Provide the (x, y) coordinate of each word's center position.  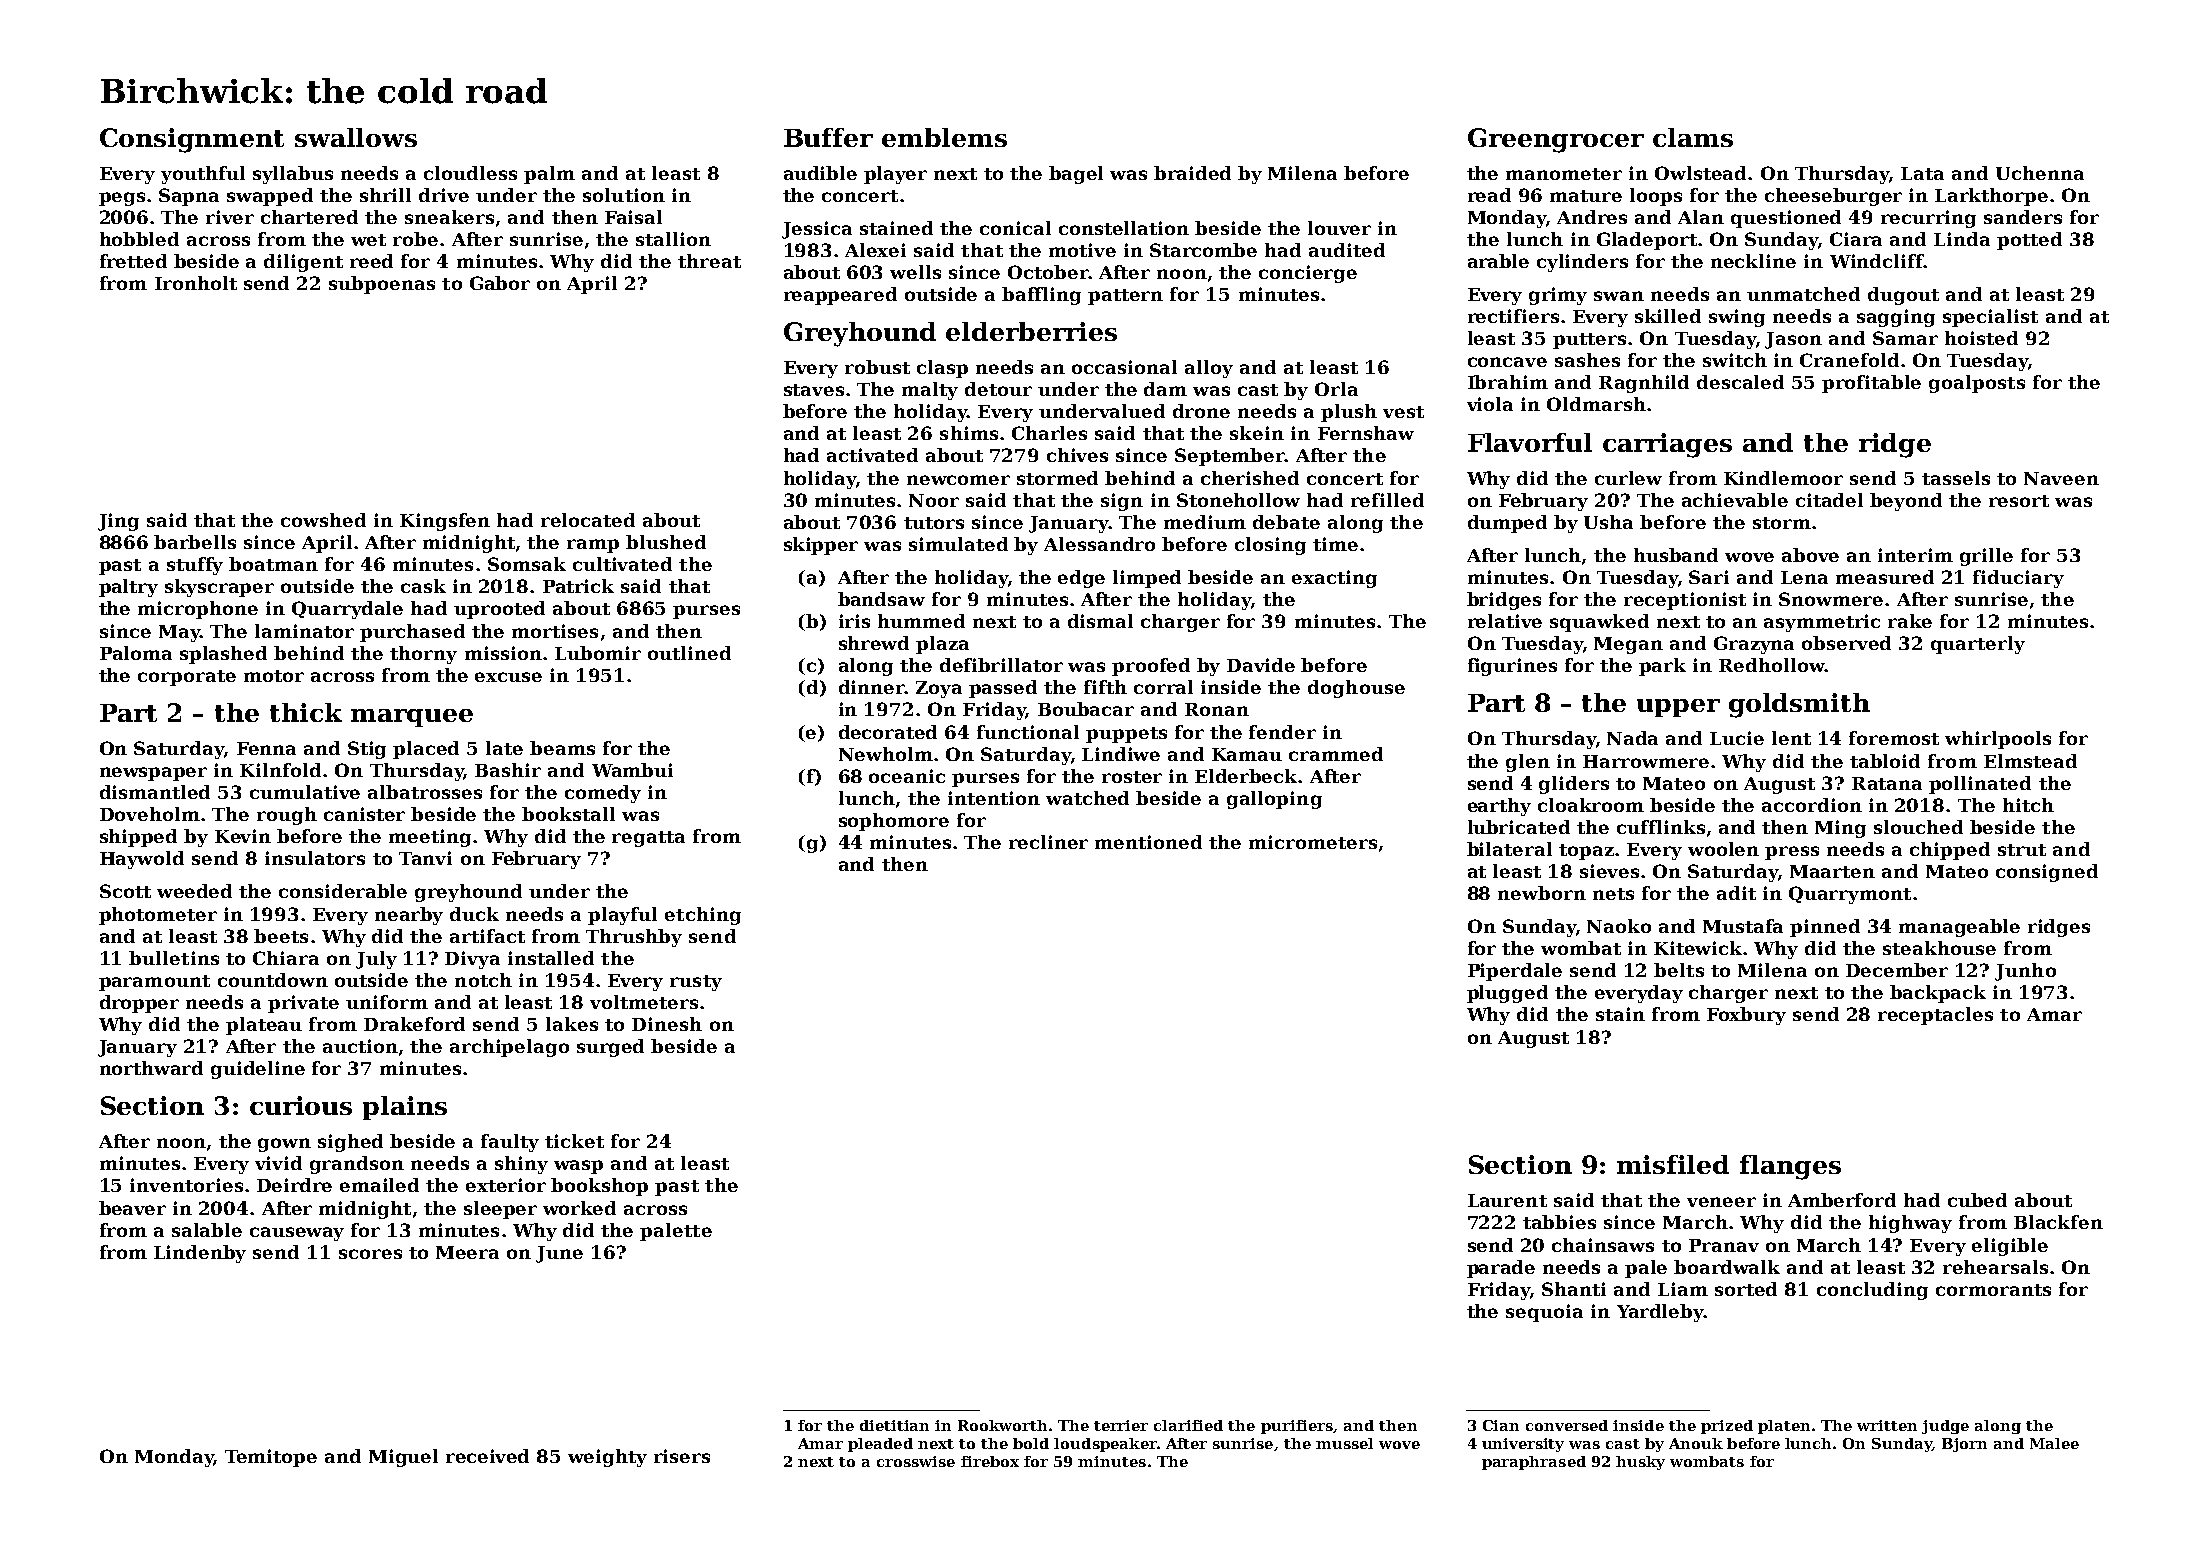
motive (1082, 250)
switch (1735, 360)
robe (415, 239)
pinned (1825, 928)
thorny (423, 655)
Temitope (271, 1458)
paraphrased (1534, 1463)
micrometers (1313, 842)
